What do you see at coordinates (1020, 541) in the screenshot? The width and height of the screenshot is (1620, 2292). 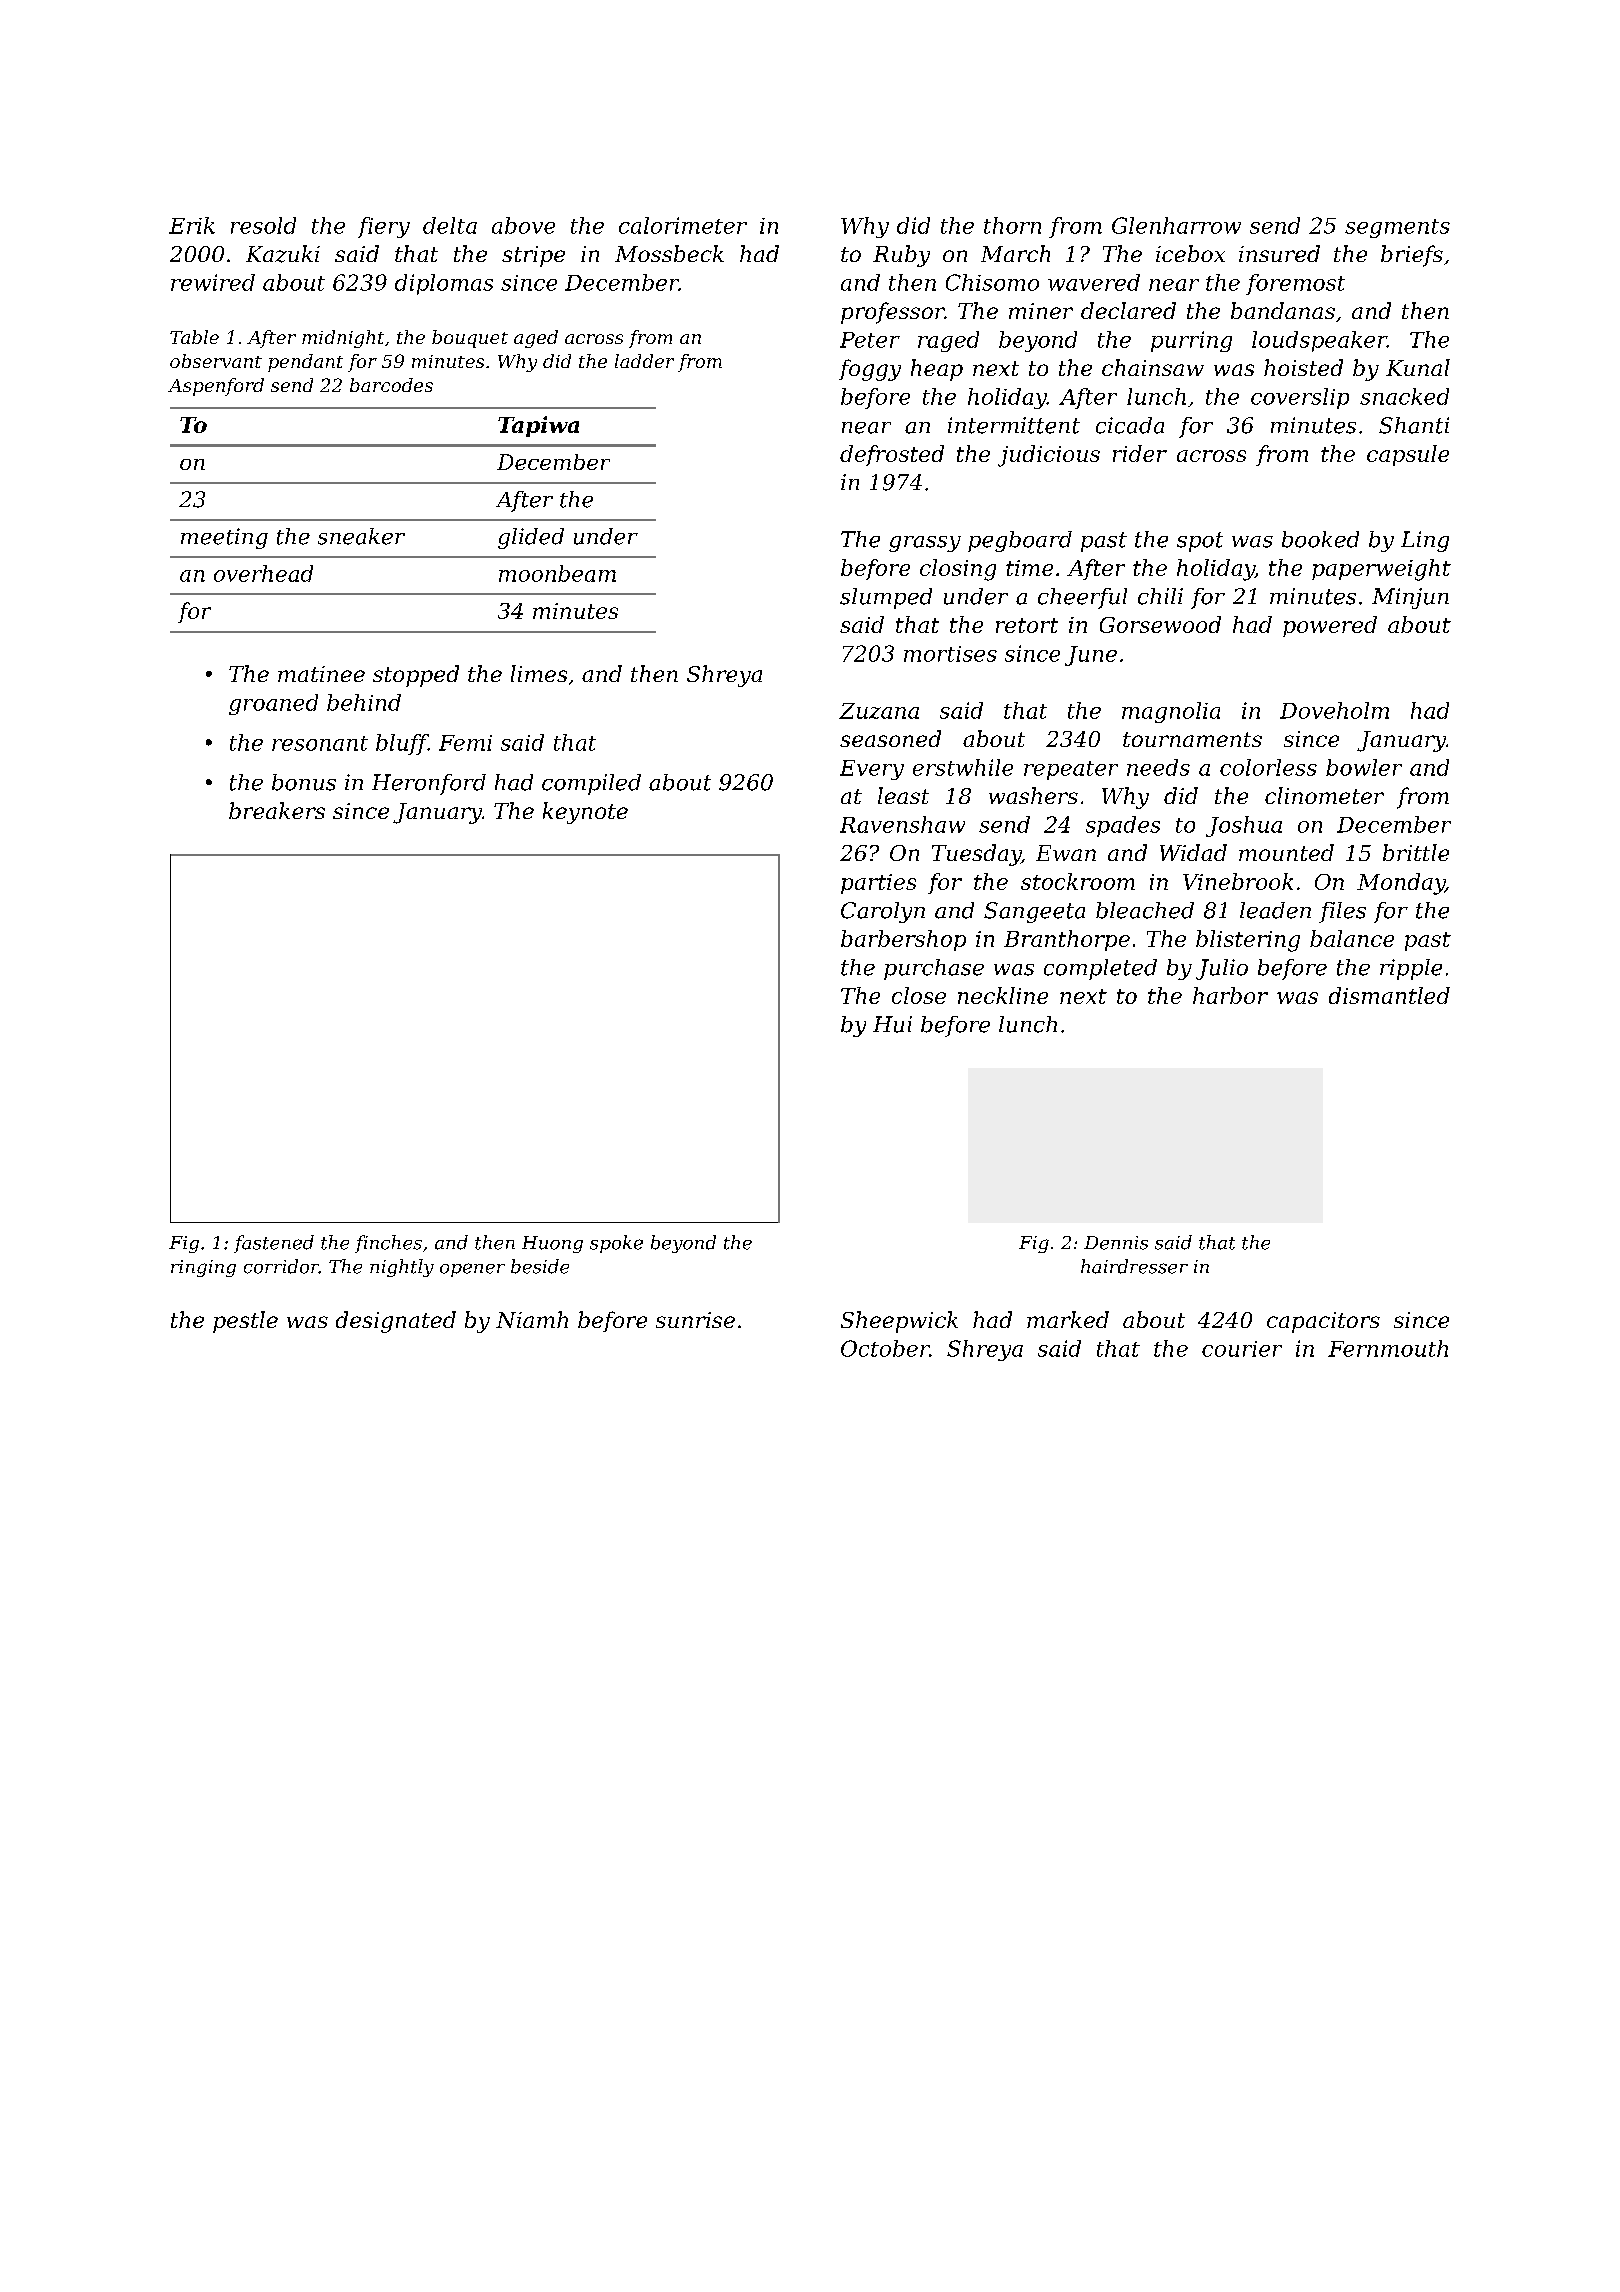 I see `pegboard` at bounding box center [1020, 541].
